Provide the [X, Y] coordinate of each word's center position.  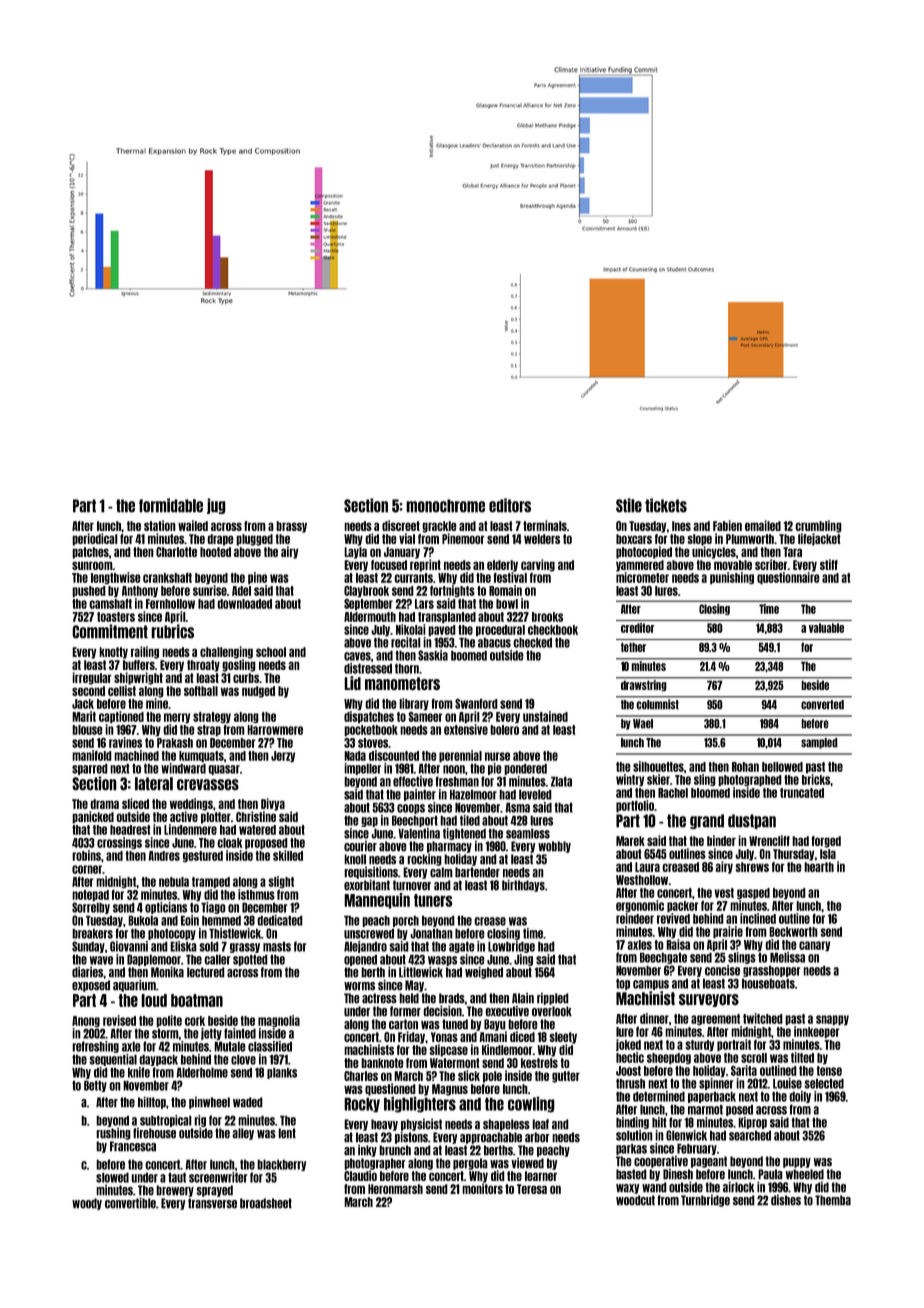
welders [542, 539]
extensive [466, 729]
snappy [832, 1020]
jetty [211, 1034]
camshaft [110, 603]
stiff [829, 564]
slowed [112, 1177]
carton [403, 1024]
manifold [92, 755]
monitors [482, 1188]
